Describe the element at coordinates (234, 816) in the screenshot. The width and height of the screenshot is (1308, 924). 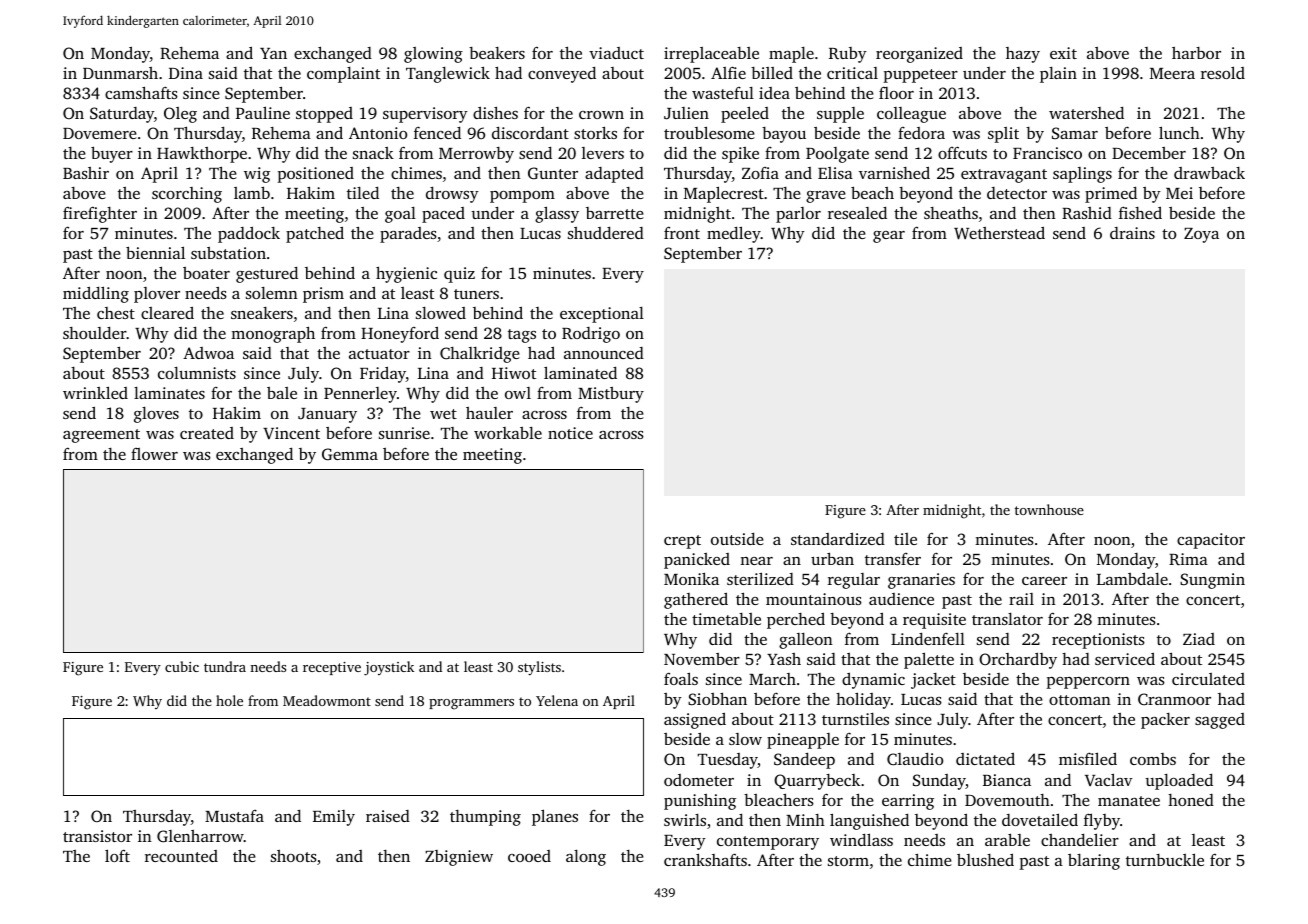
I see `Mustafa` at that location.
